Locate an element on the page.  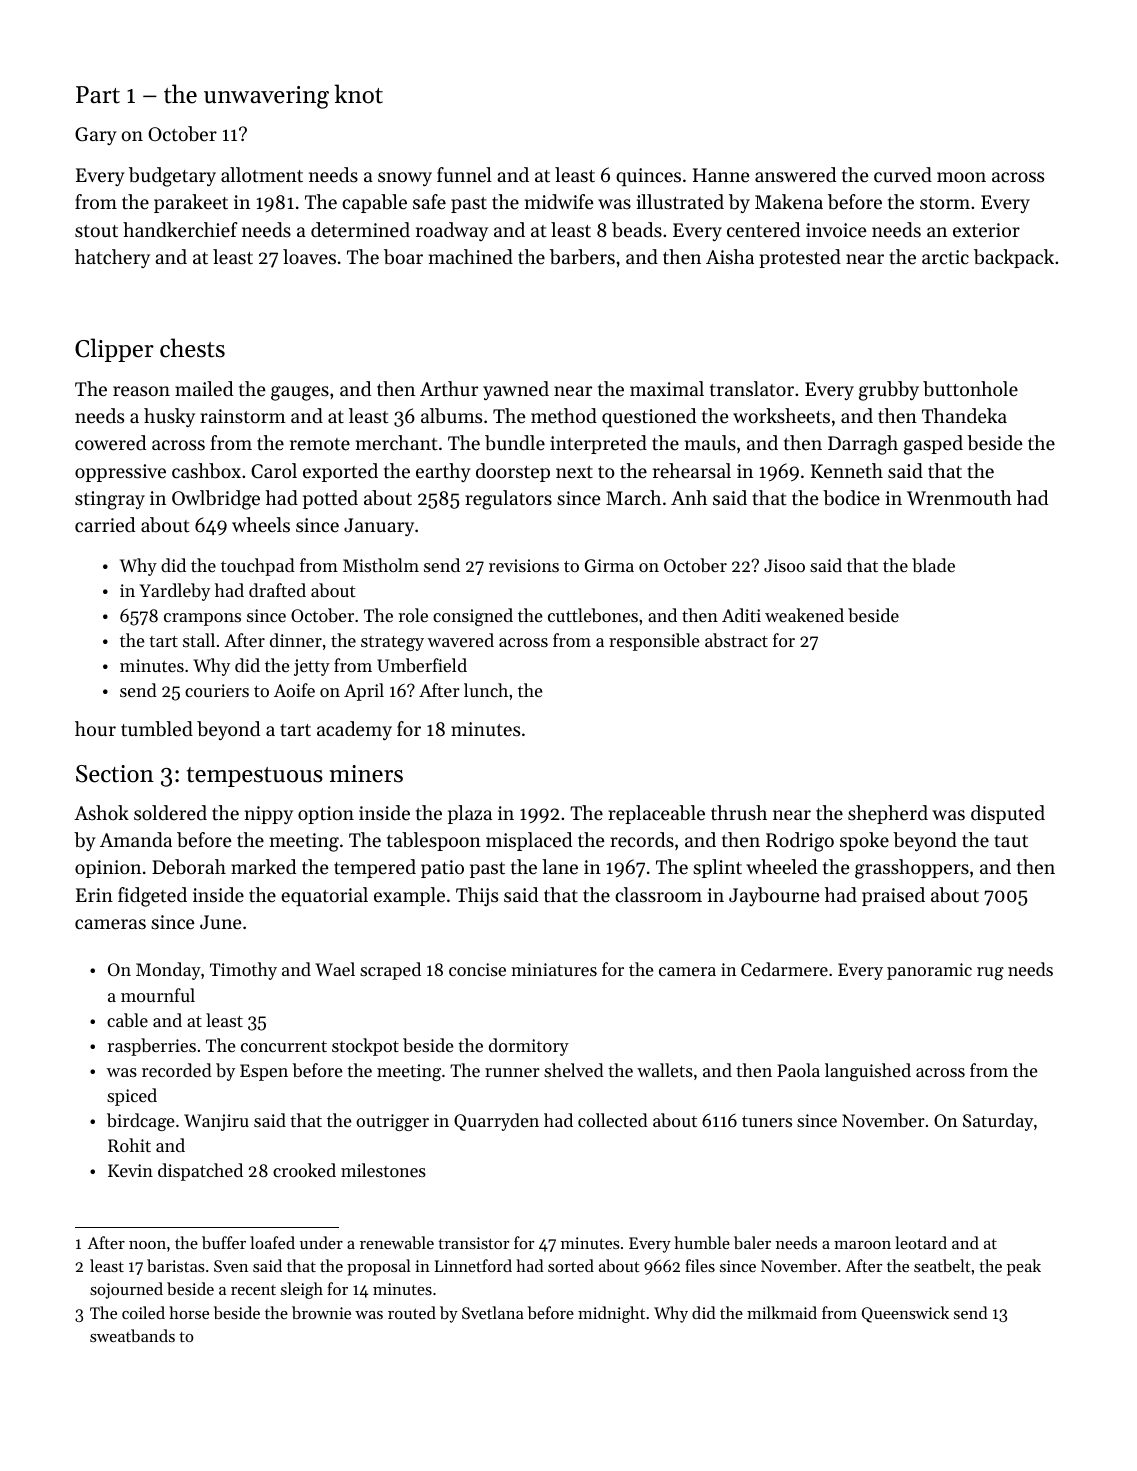
shepherd is located at coordinates (888, 814).
